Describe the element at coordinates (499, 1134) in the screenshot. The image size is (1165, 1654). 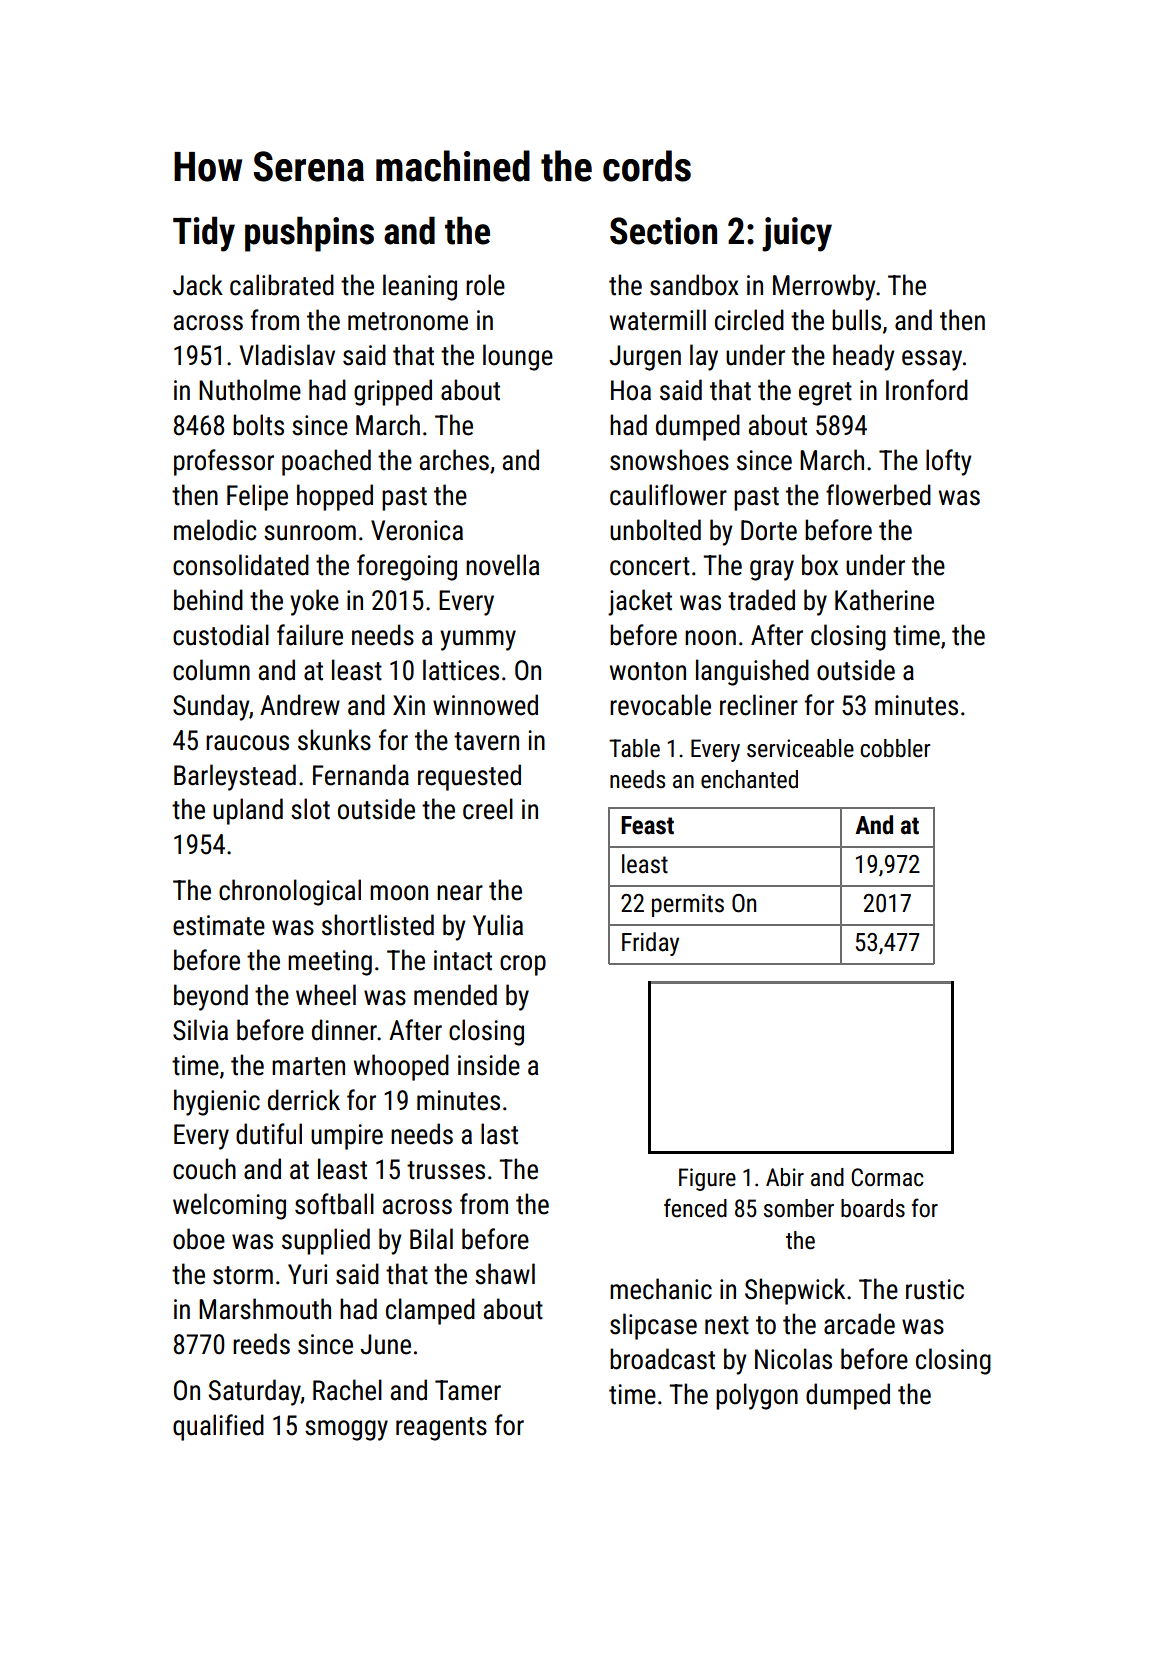
I see `last` at that location.
